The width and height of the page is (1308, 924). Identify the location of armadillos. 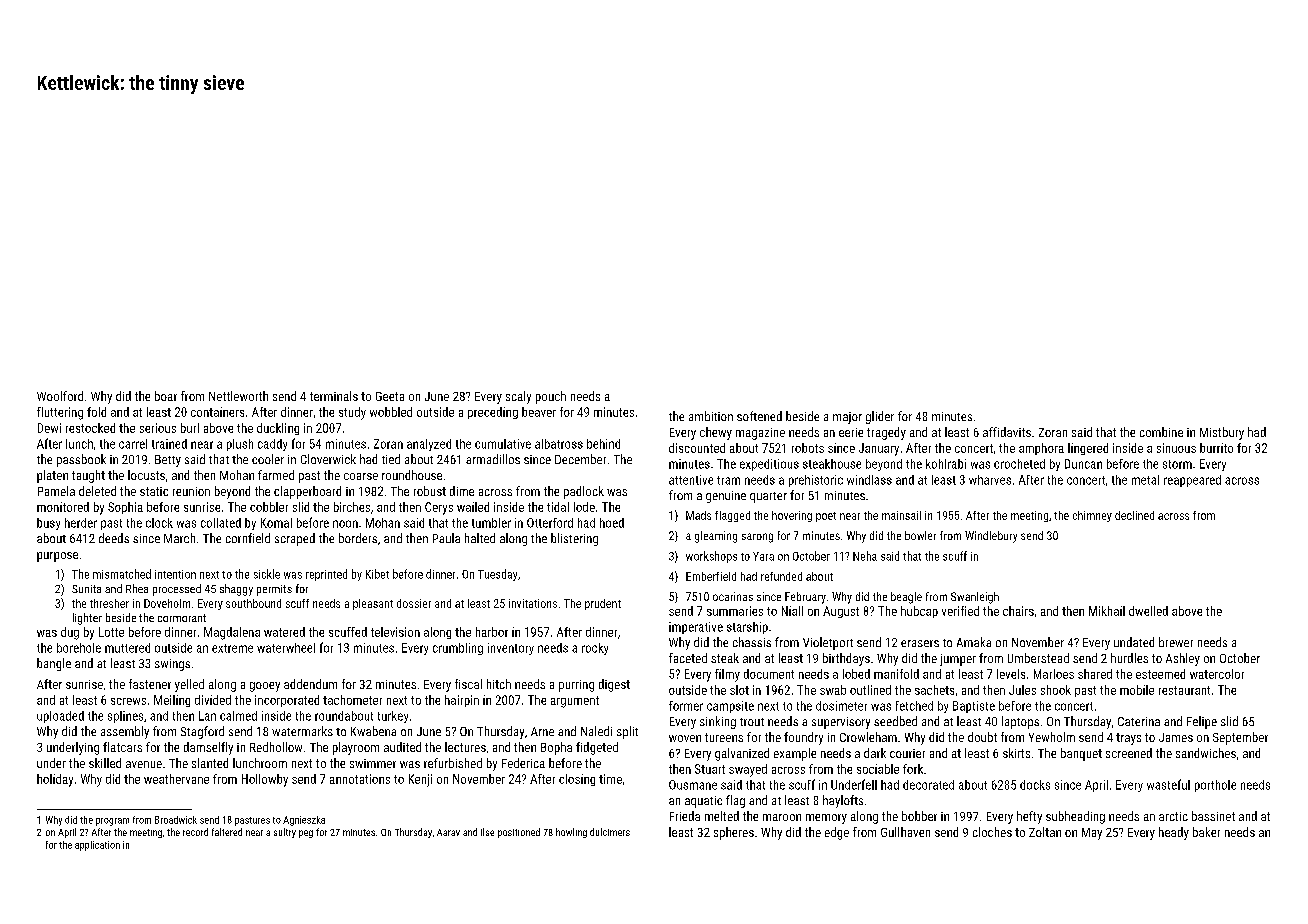
(493, 459).
